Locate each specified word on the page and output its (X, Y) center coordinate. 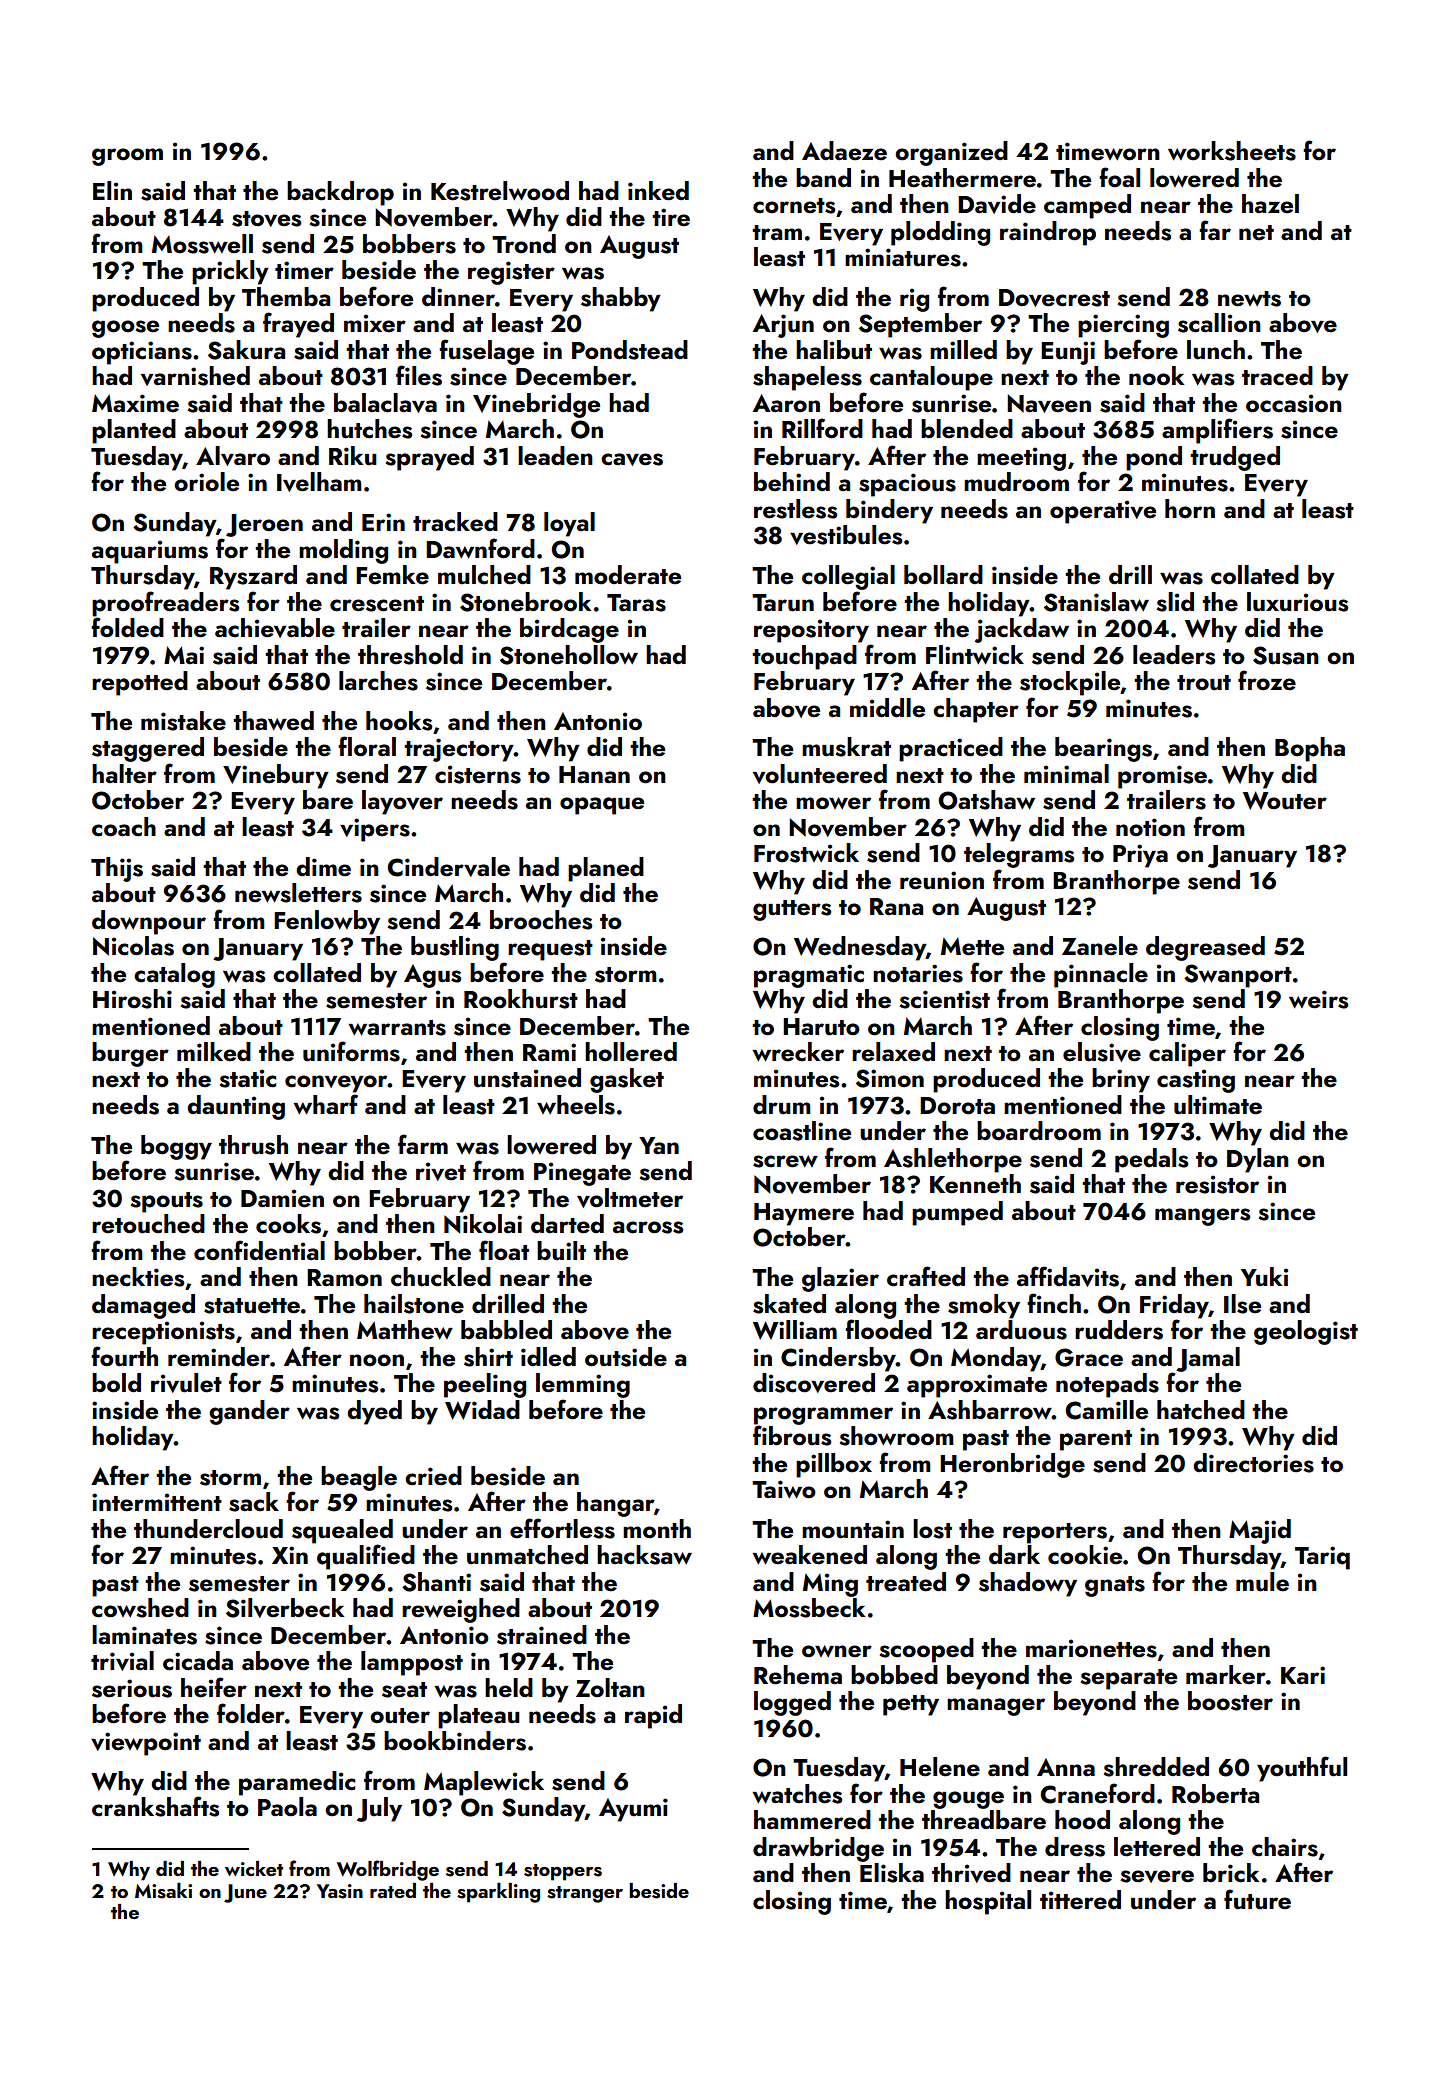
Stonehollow (569, 655)
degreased (1205, 948)
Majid (1260, 1531)
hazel (1270, 204)
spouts (166, 1202)
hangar (615, 1504)
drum (782, 1105)
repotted (140, 683)
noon (377, 1360)
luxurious (1297, 602)
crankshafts (155, 1806)
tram (777, 232)
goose (125, 329)
